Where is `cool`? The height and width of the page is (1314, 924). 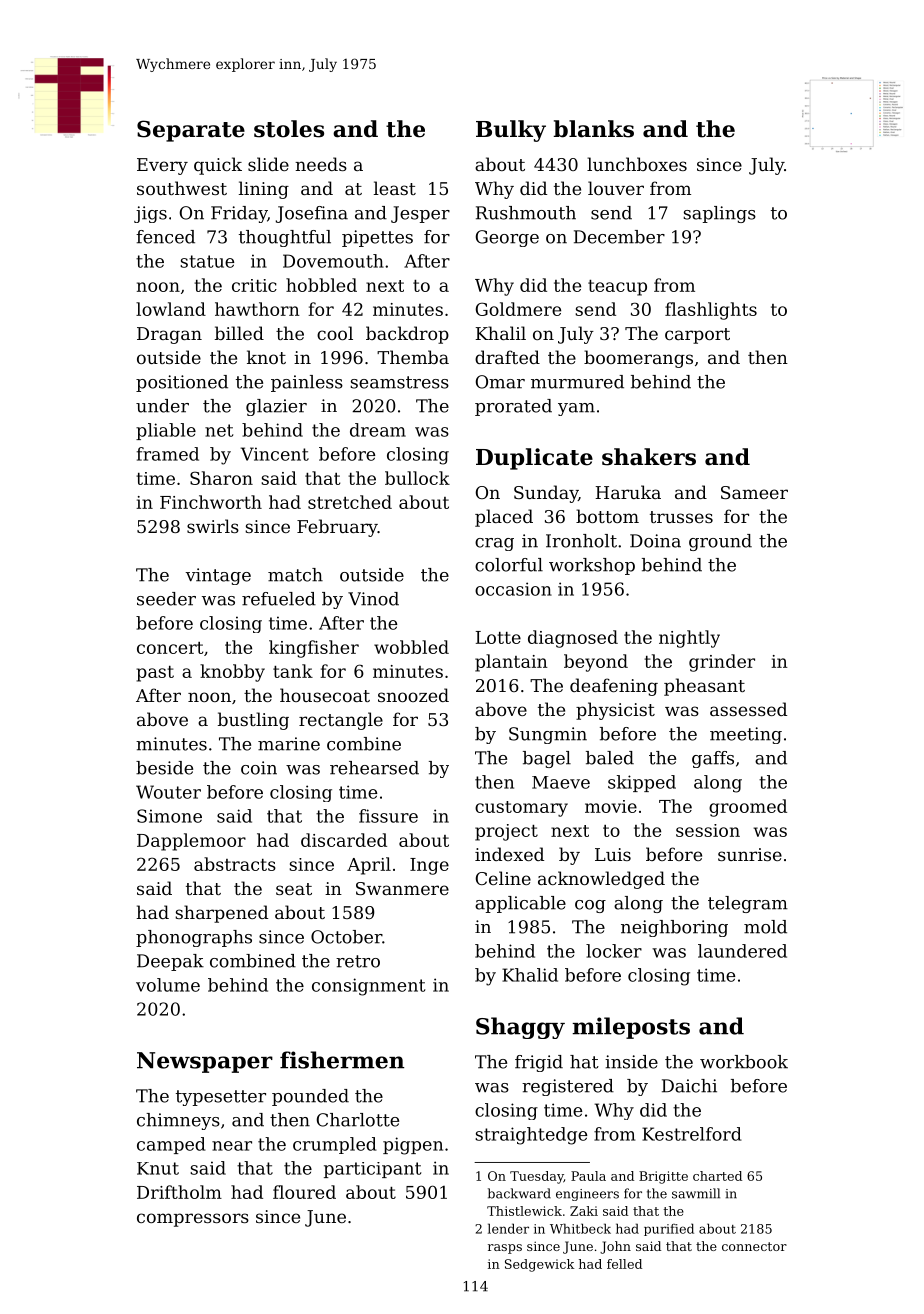 cool is located at coordinates (335, 333).
